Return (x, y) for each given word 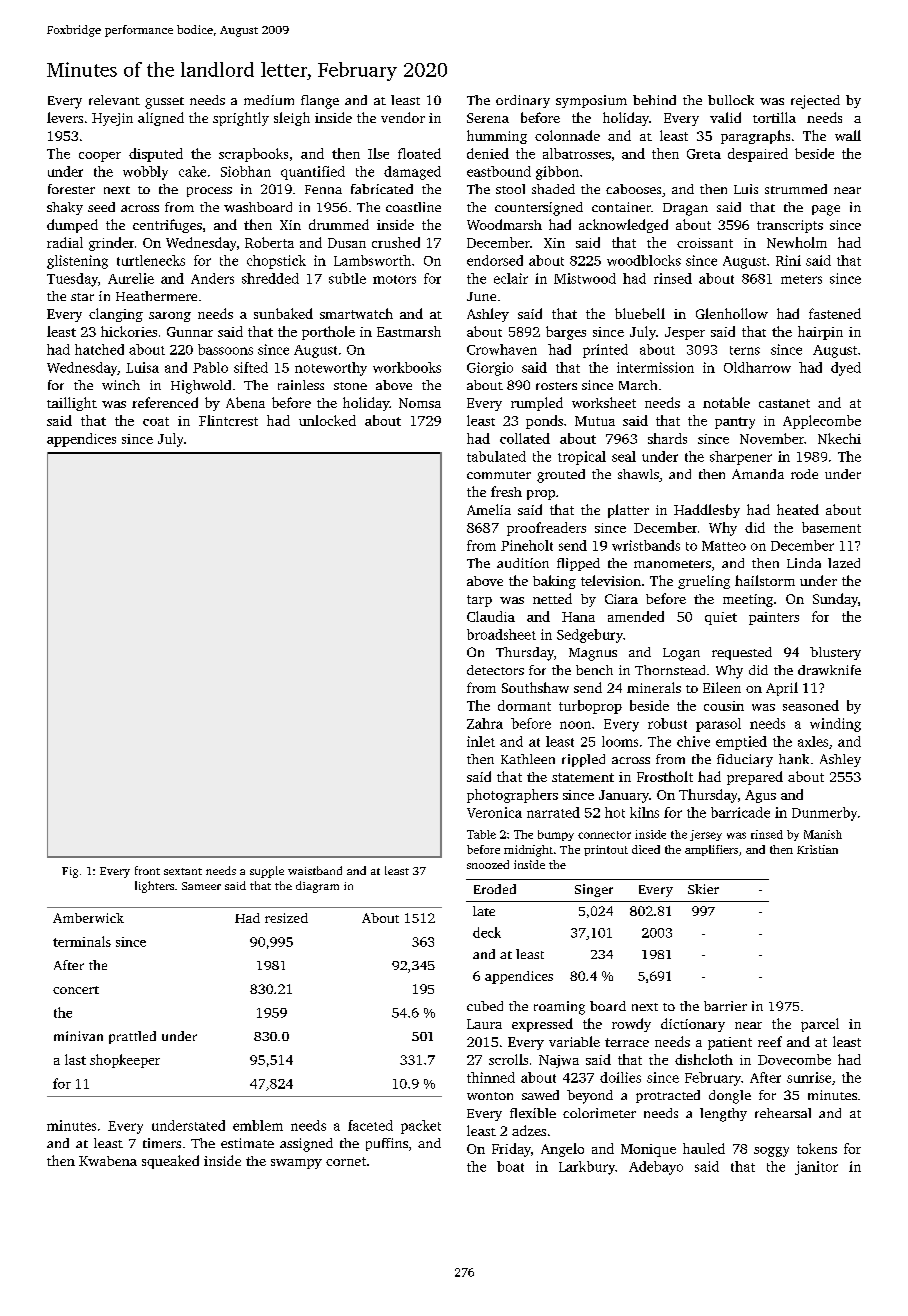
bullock (731, 100)
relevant (114, 100)
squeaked (170, 1162)
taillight (72, 404)
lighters (154, 887)
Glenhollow (732, 313)
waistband (315, 870)
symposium (591, 101)
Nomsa (420, 403)
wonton (490, 1096)
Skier (703, 889)
